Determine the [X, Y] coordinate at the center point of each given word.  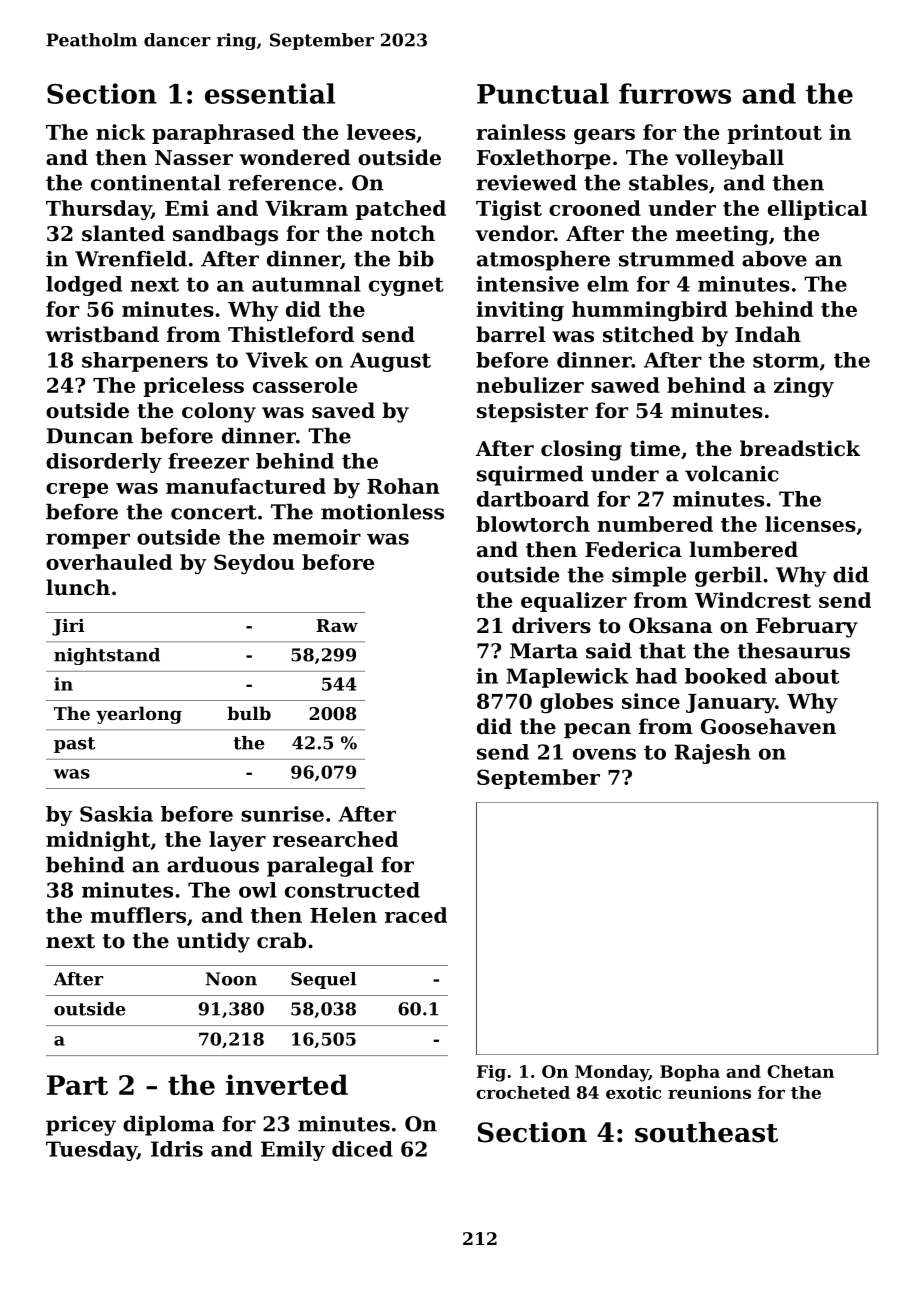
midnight [98, 841]
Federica [633, 549]
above [774, 259]
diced [362, 1149]
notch [403, 233]
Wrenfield [131, 259]
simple [649, 577]
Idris [177, 1149]
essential [270, 93]
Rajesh [712, 754]
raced [416, 915]
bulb [249, 713]
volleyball [729, 159]
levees [381, 132]
